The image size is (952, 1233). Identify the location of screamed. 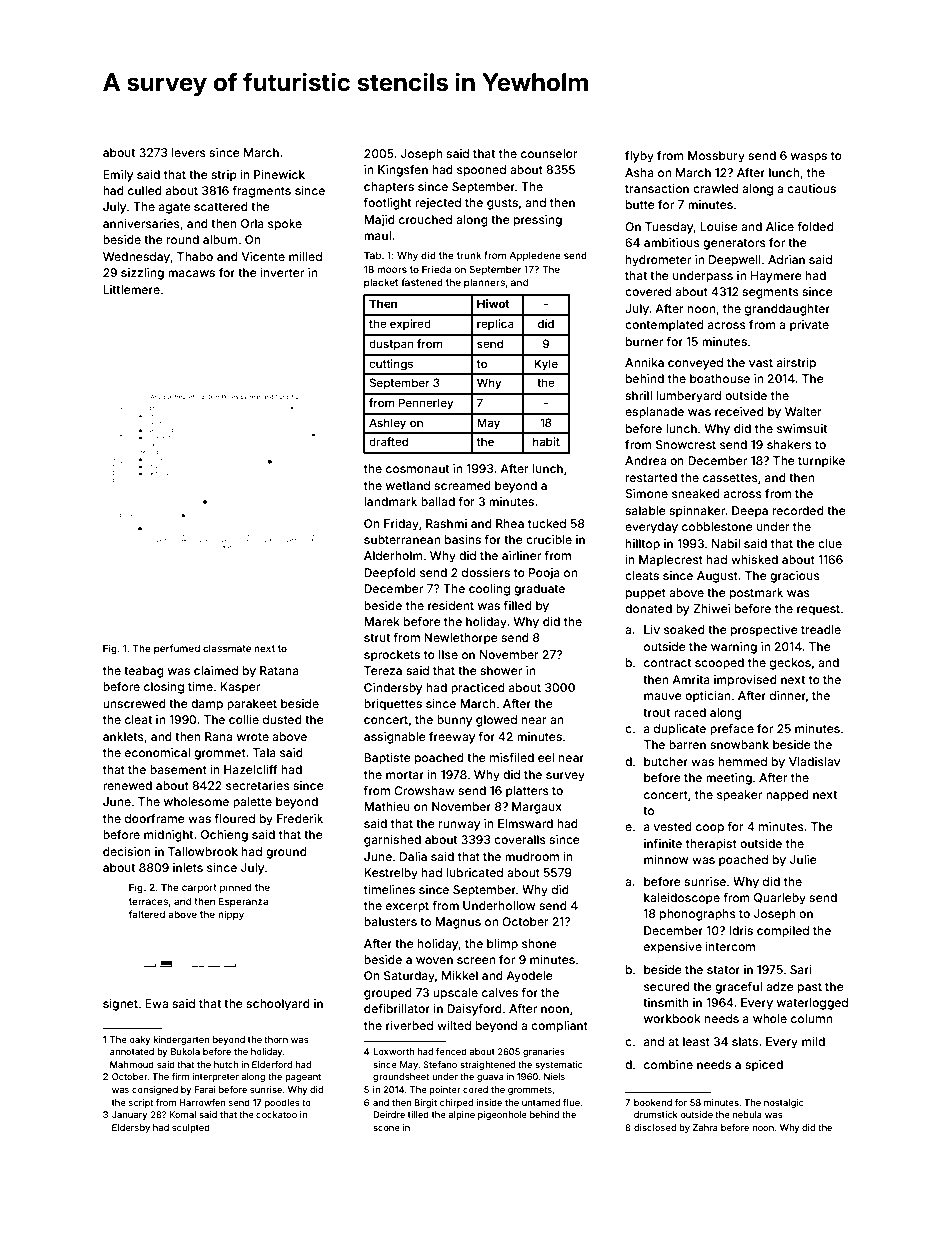
(462, 485).
